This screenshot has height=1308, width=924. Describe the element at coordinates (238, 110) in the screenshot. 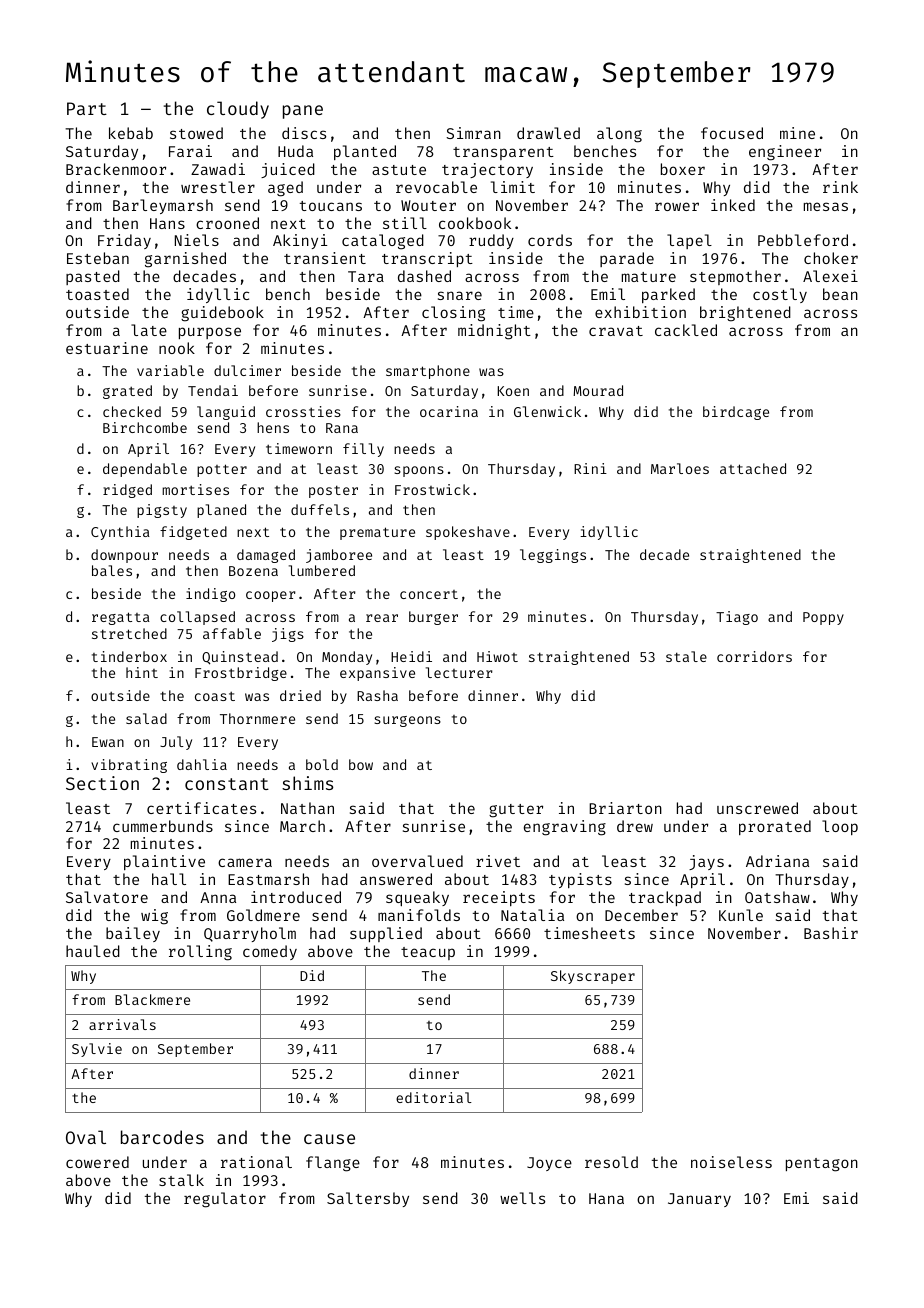

I see `cloudy` at that location.
